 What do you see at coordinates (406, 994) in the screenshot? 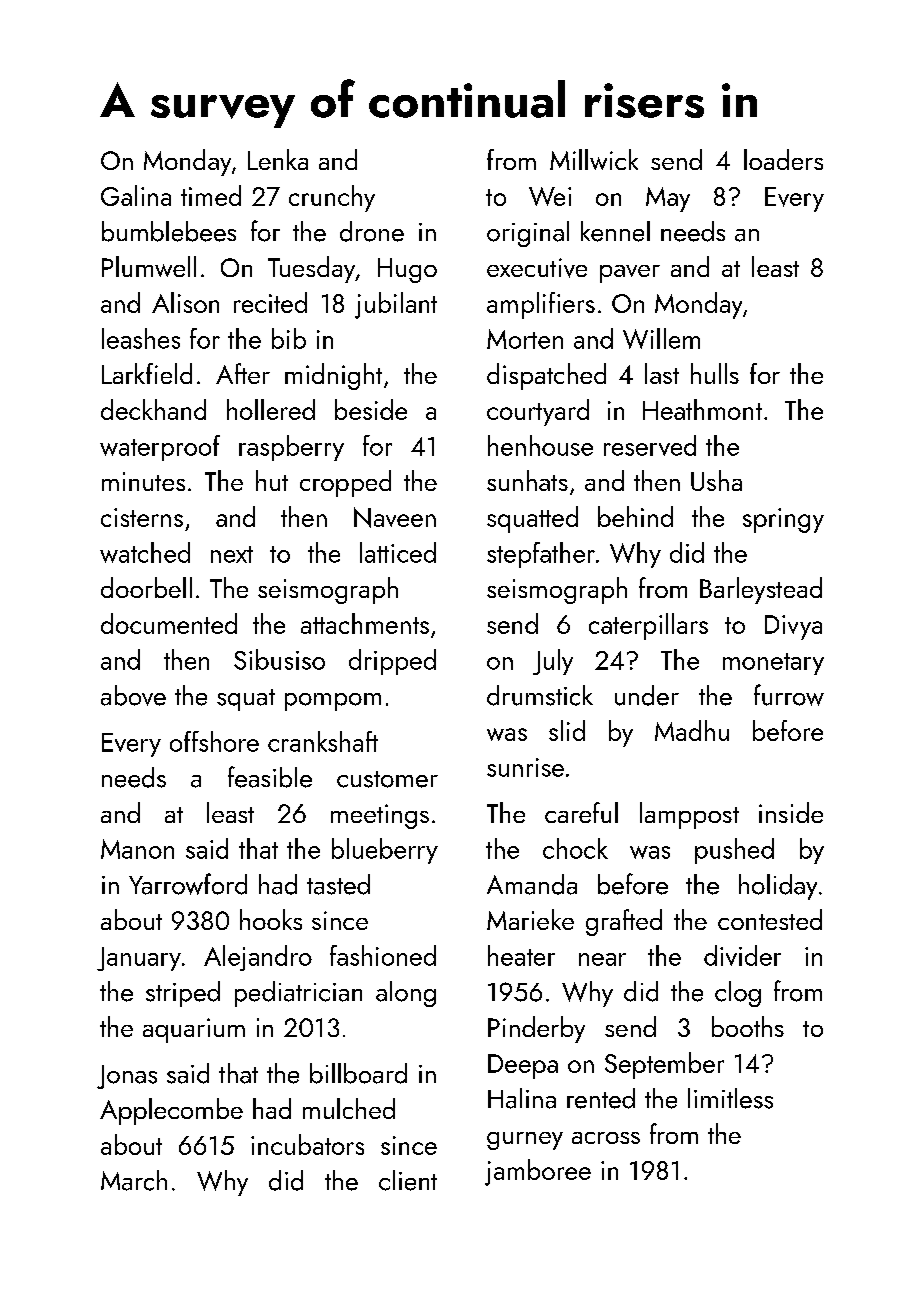
I see `along` at bounding box center [406, 994].
